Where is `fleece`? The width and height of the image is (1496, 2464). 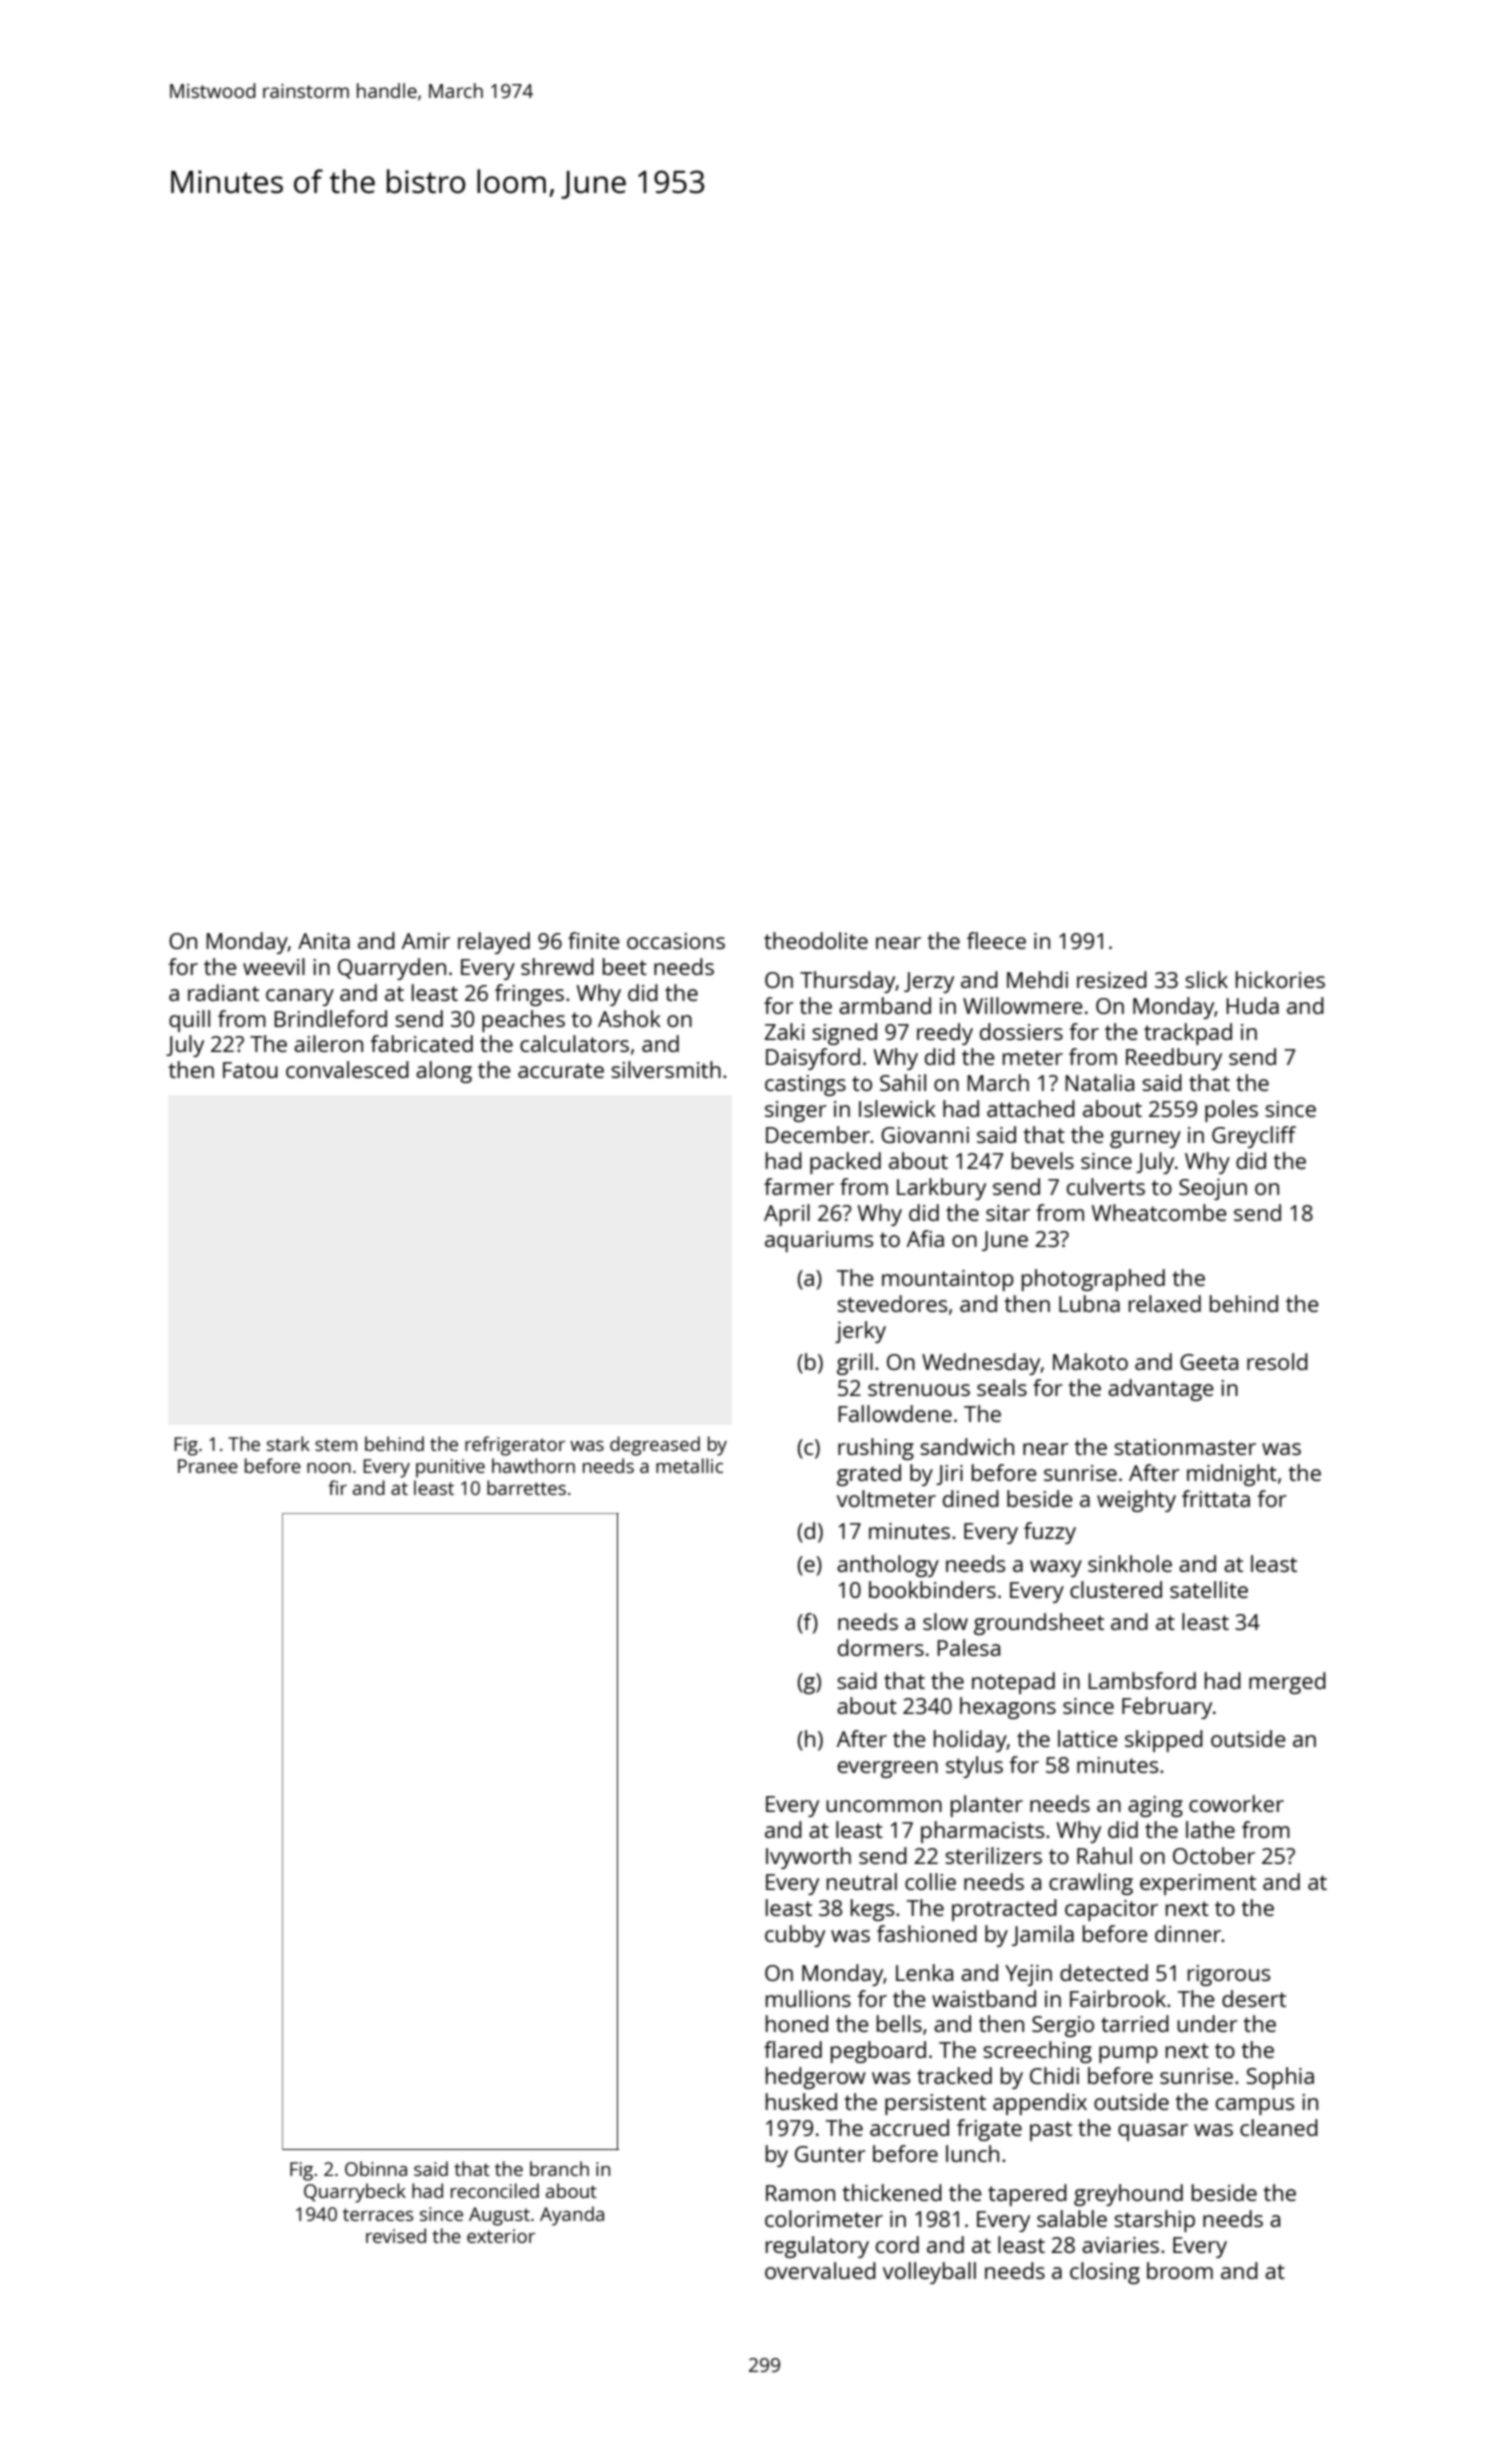 fleece is located at coordinates (996, 940).
